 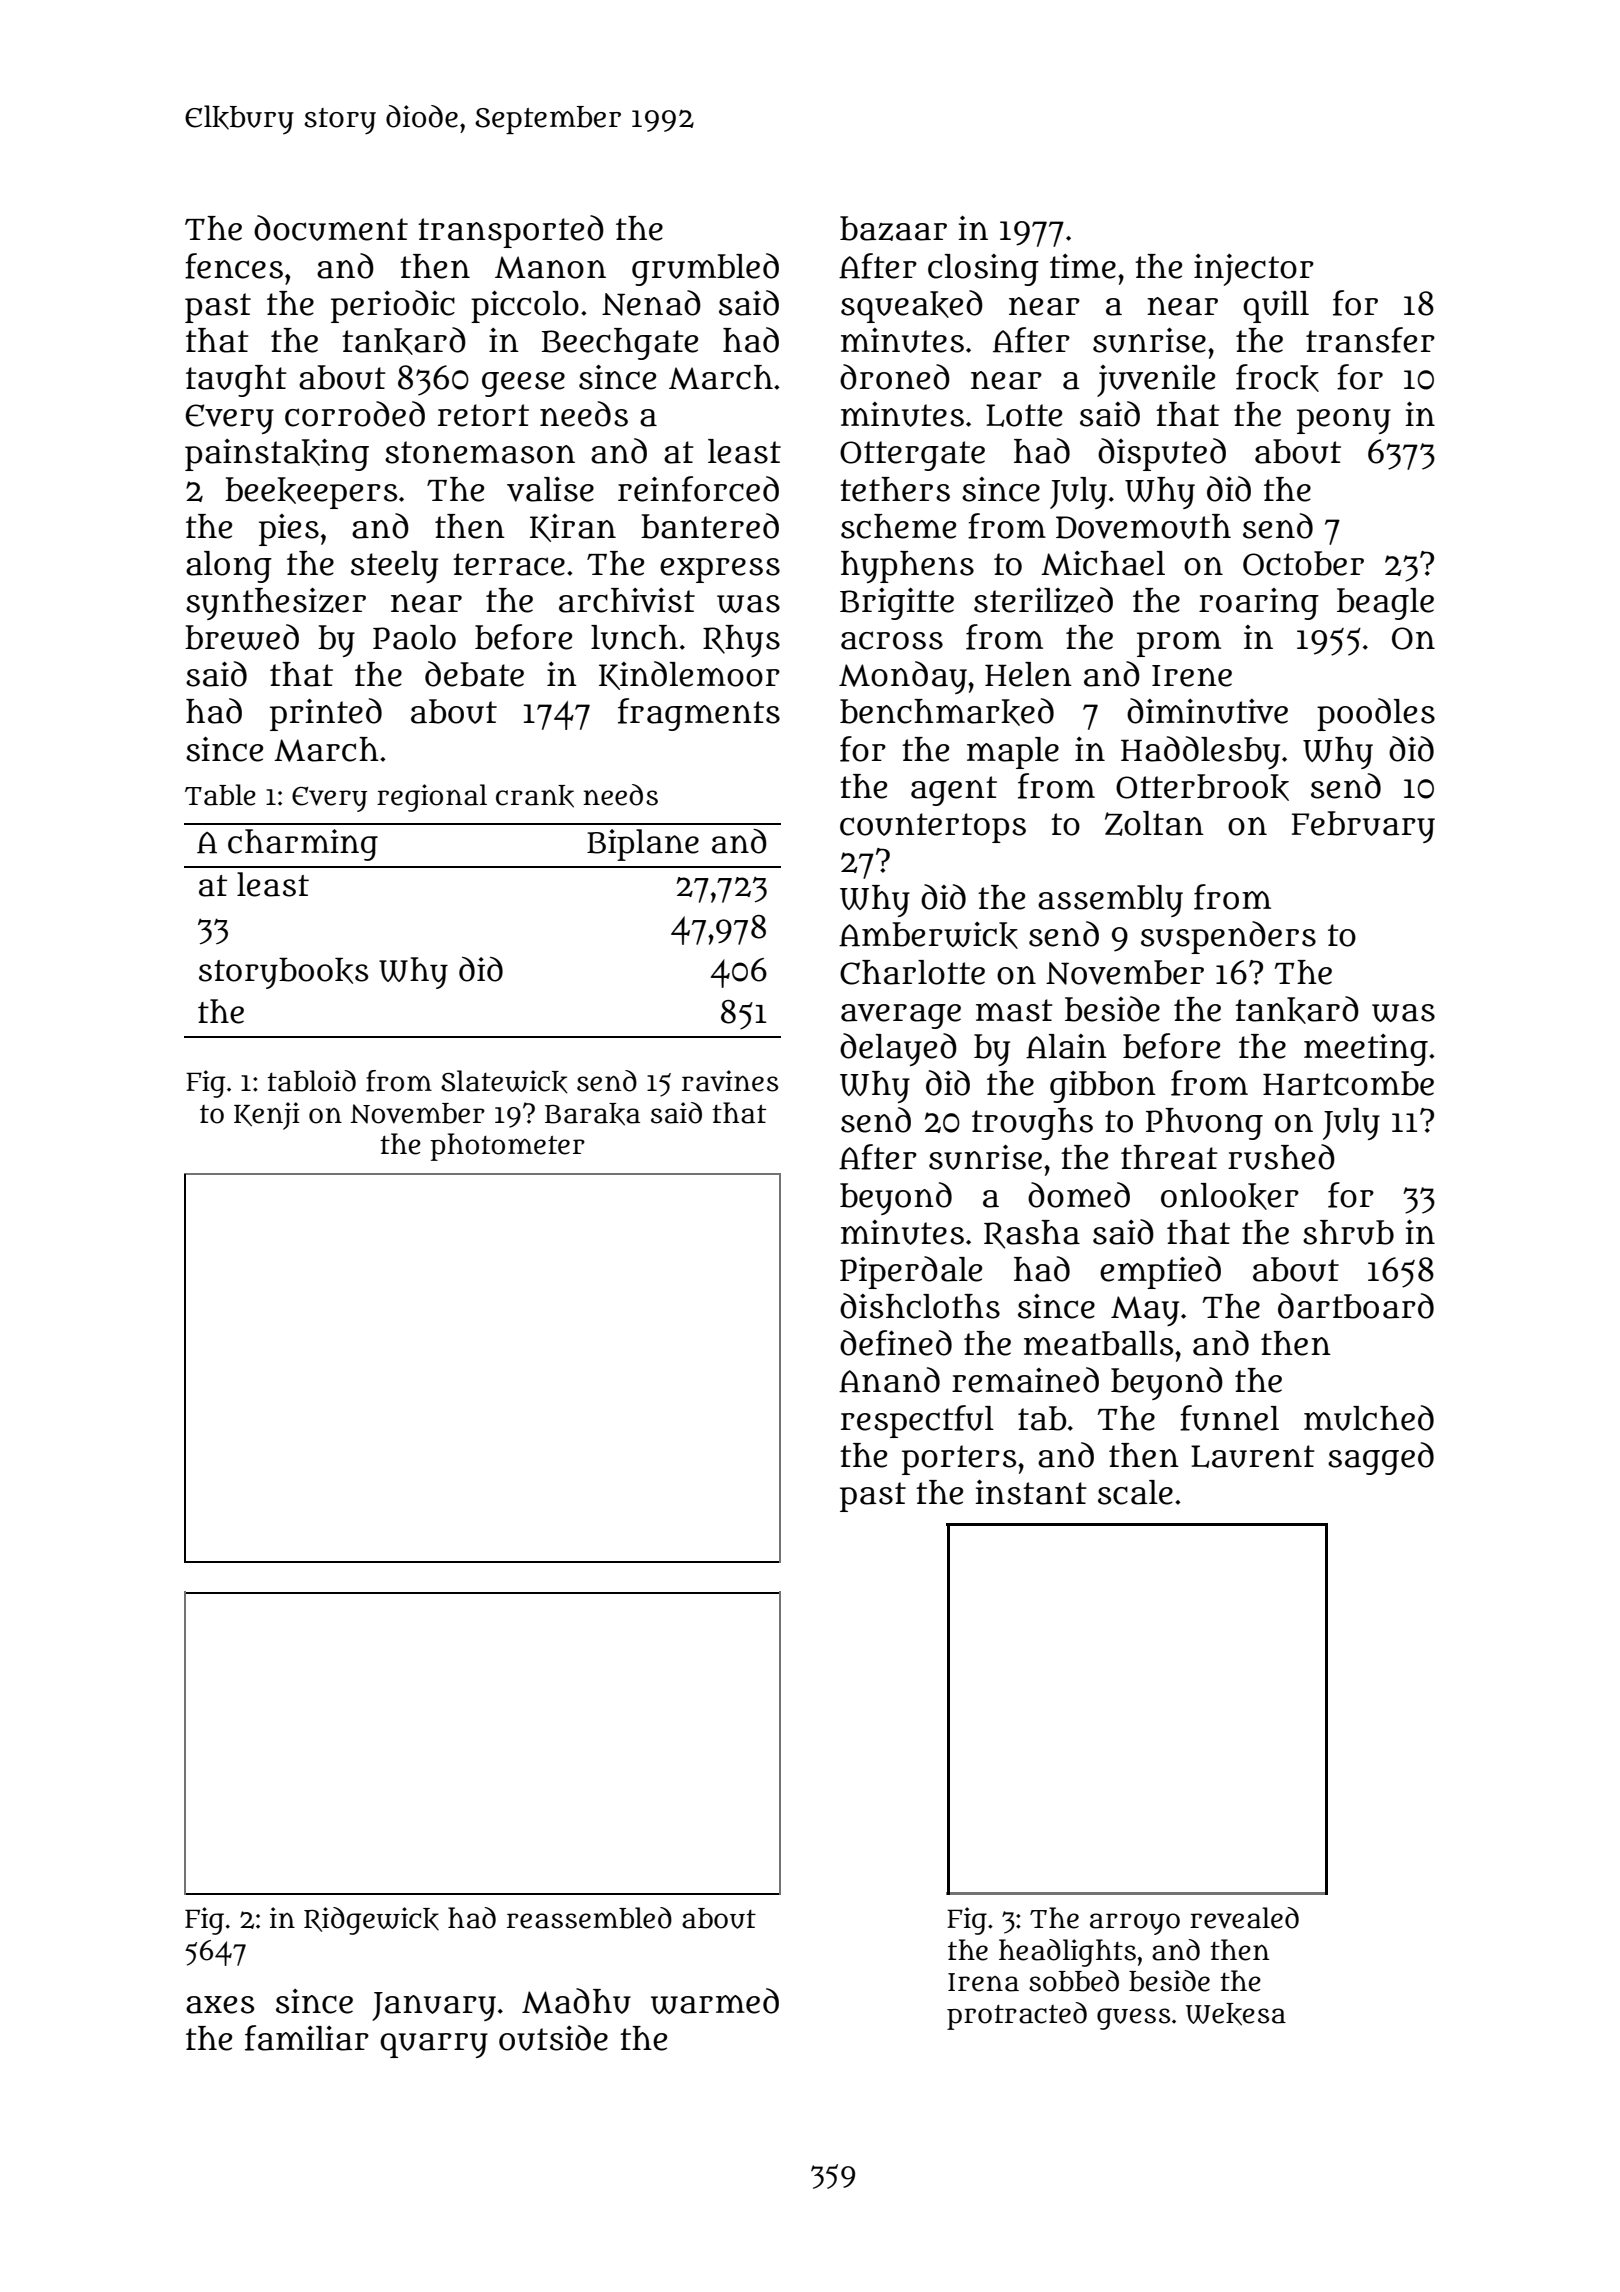 What do you see at coordinates (1156, 381) in the screenshot?
I see `juvenile` at bounding box center [1156, 381].
